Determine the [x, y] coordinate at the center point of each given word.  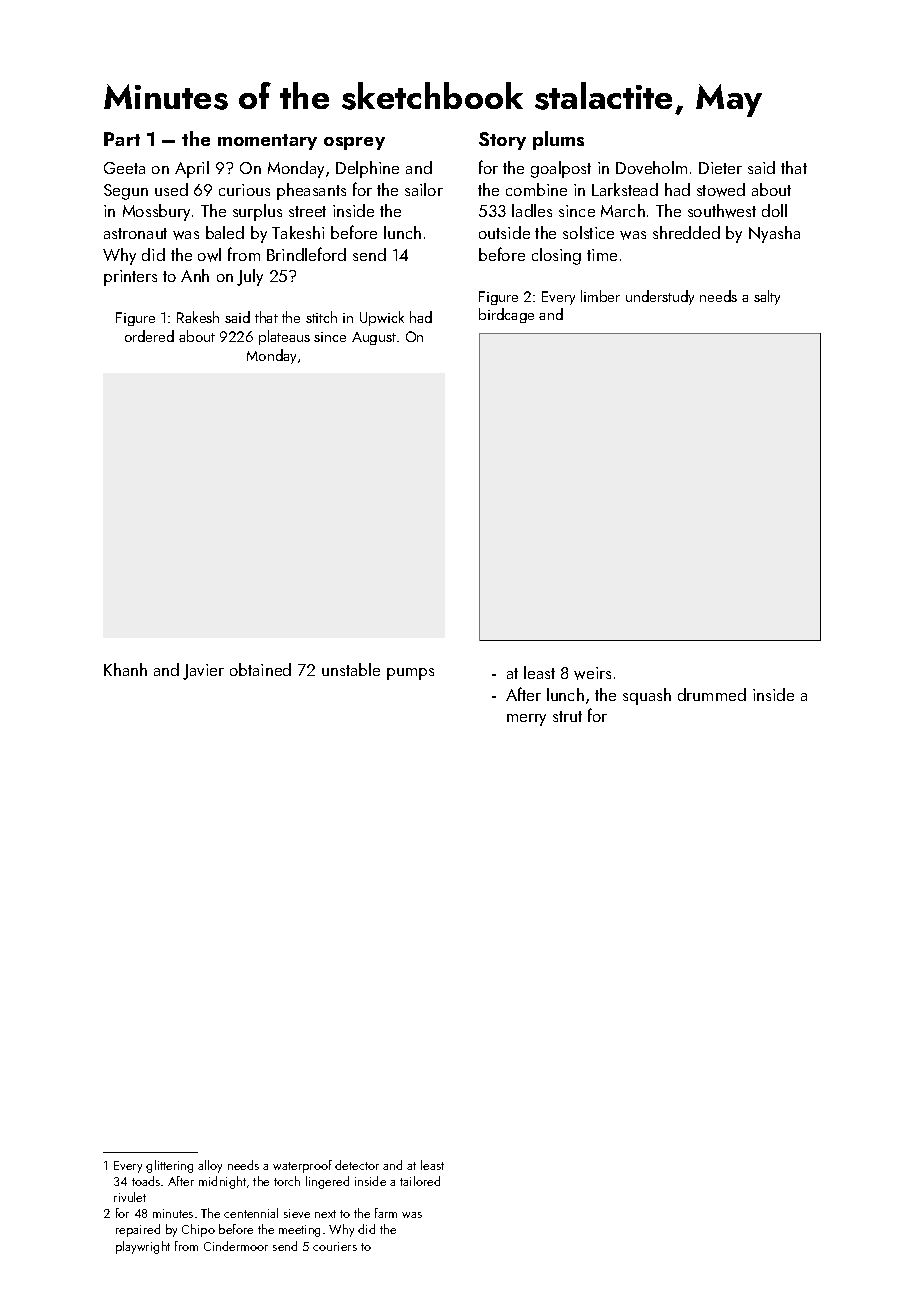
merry [526, 720]
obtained [260, 669]
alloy [210, 1166]
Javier [203, 672]
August [374, 338]
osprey [354, 143]
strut [567, 716]
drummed [712, 694]
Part [122, 139]
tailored [420, 1181]
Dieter [720, 168]
